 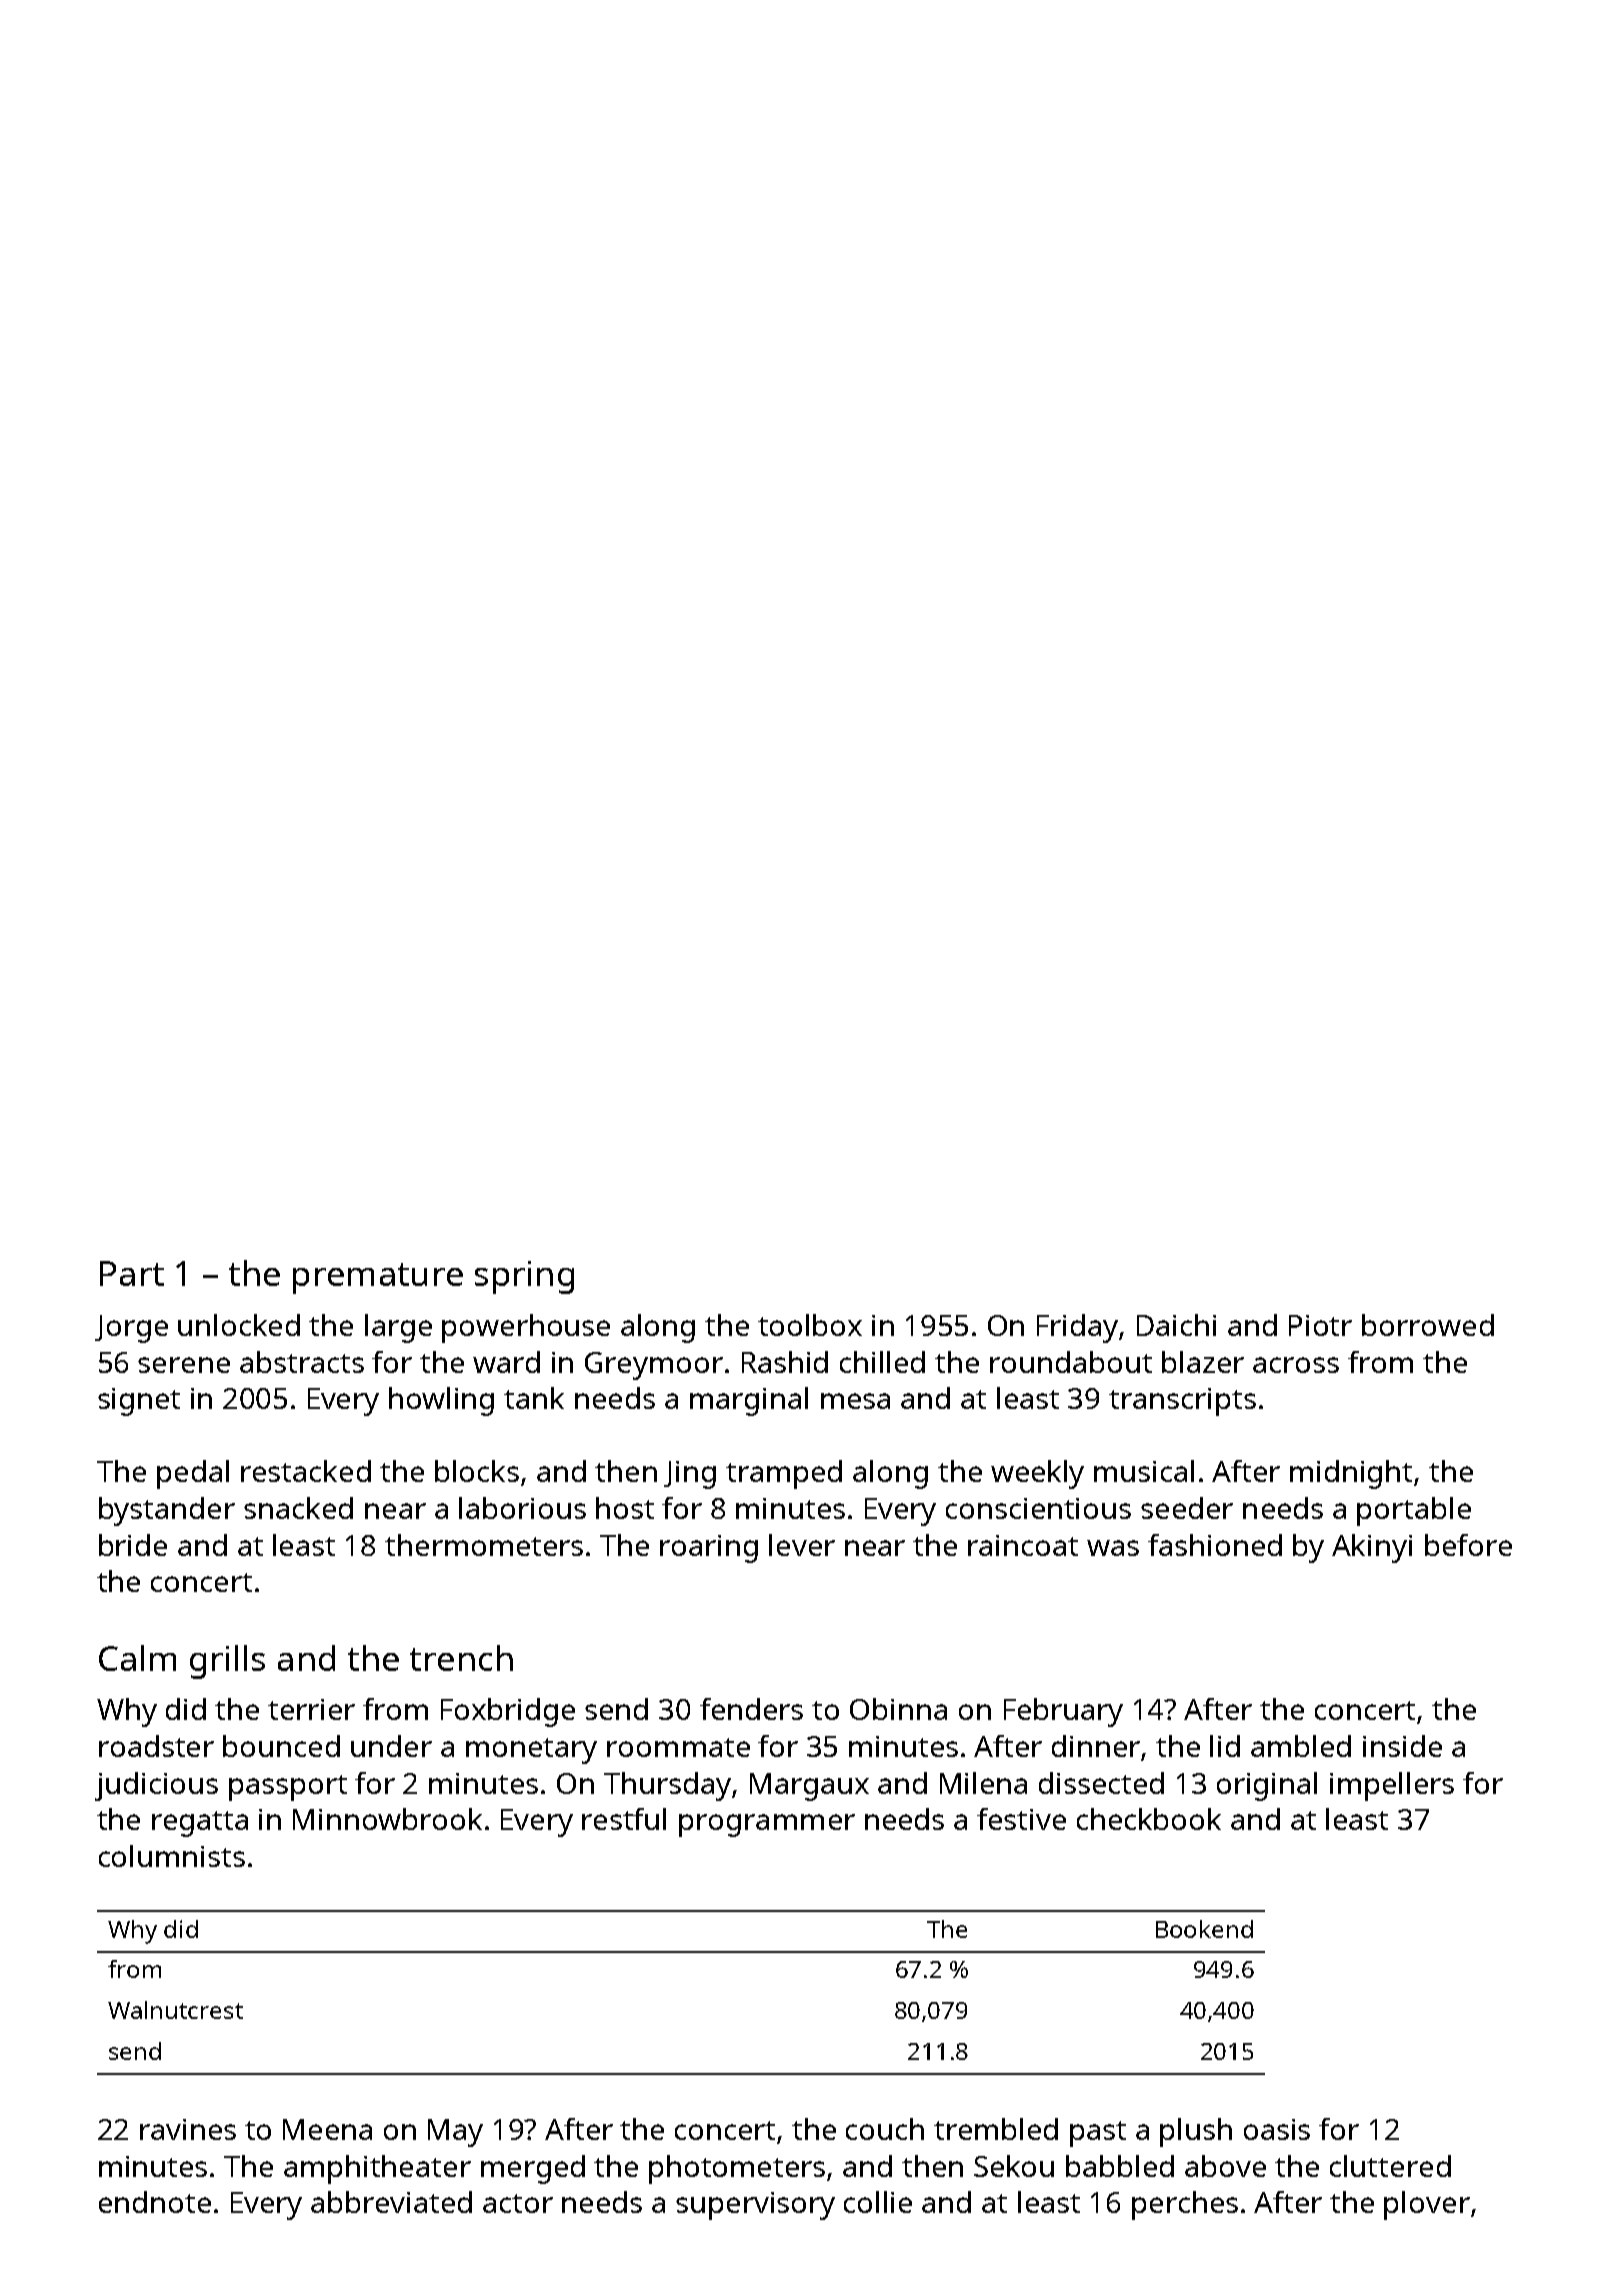 What do you see at coordinates (132, 1273) in the document?
I see `Part` at bounding box center [132, 1273].
